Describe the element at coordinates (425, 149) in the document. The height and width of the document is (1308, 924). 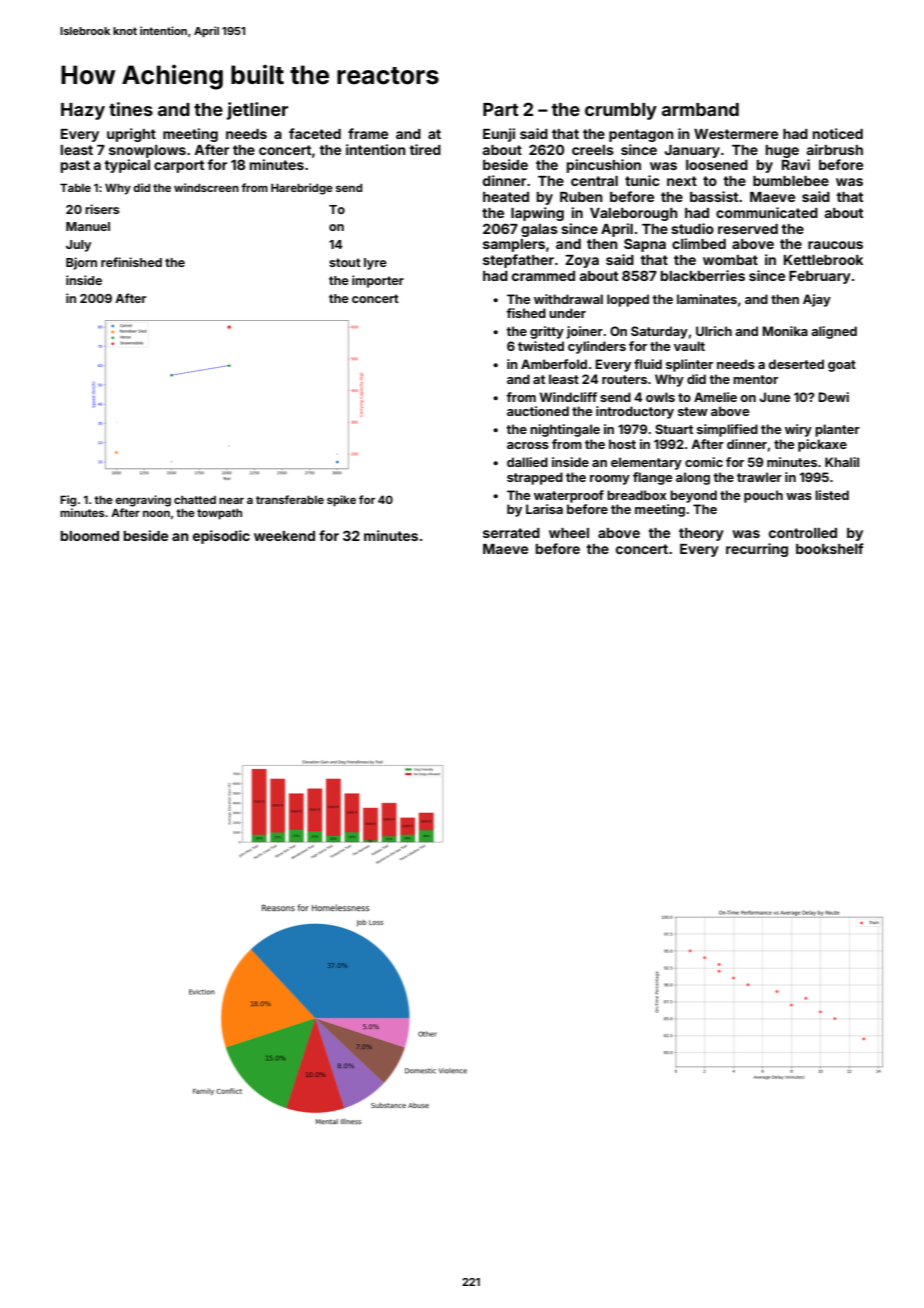
I see `tired` at that location.
